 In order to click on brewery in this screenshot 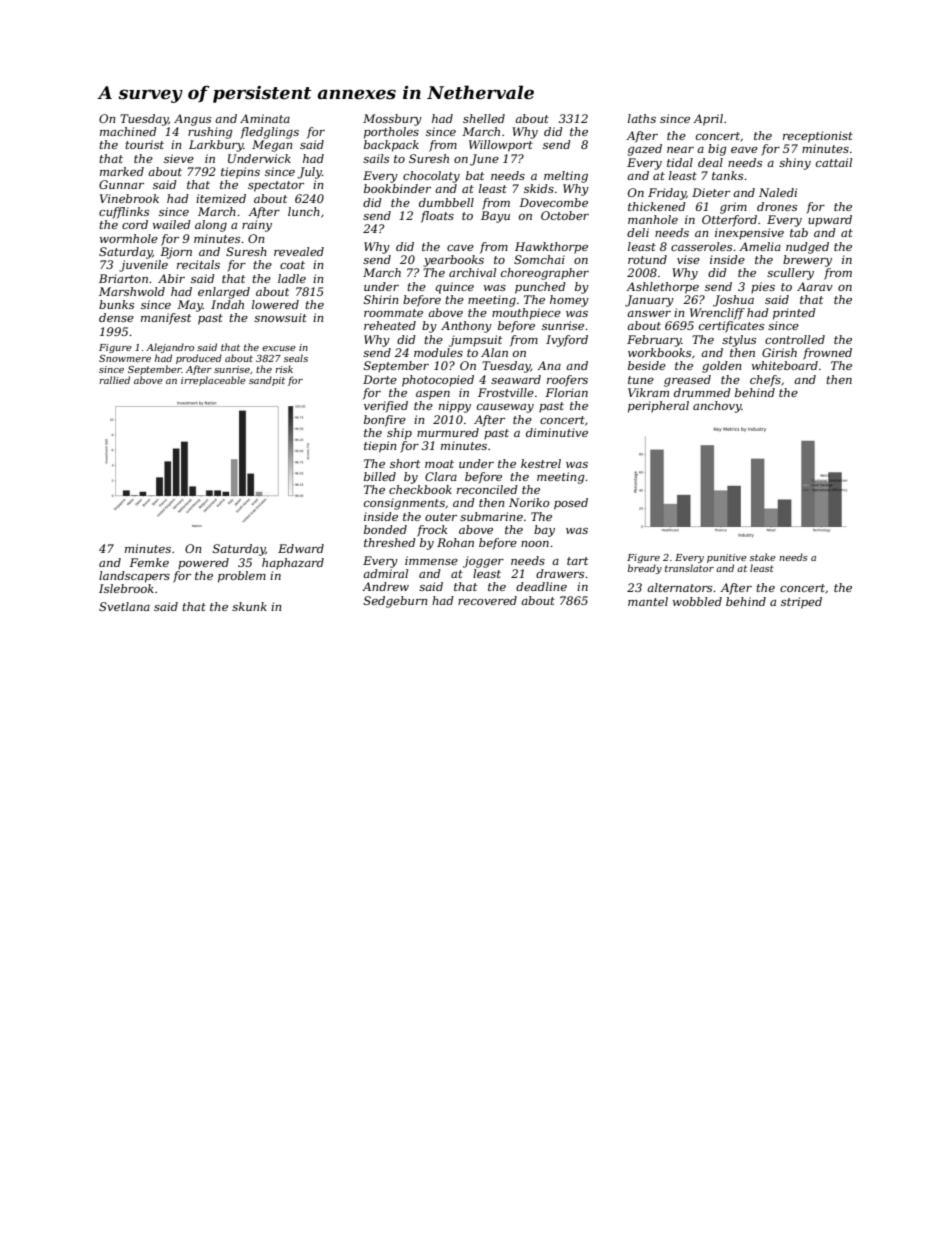, I will do `click(807, 261)`.
